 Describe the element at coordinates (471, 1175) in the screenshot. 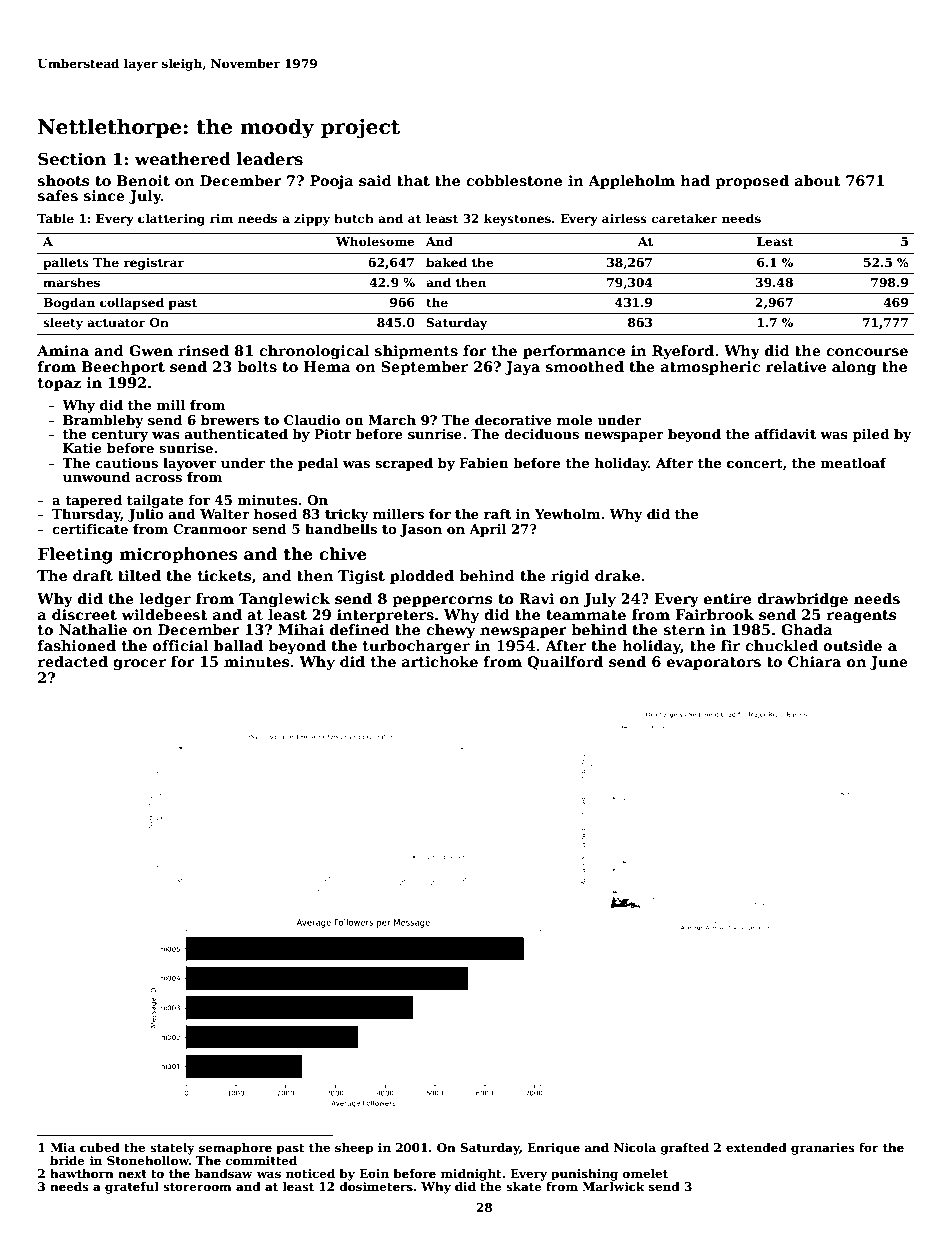

I see `midnight` at that location.
